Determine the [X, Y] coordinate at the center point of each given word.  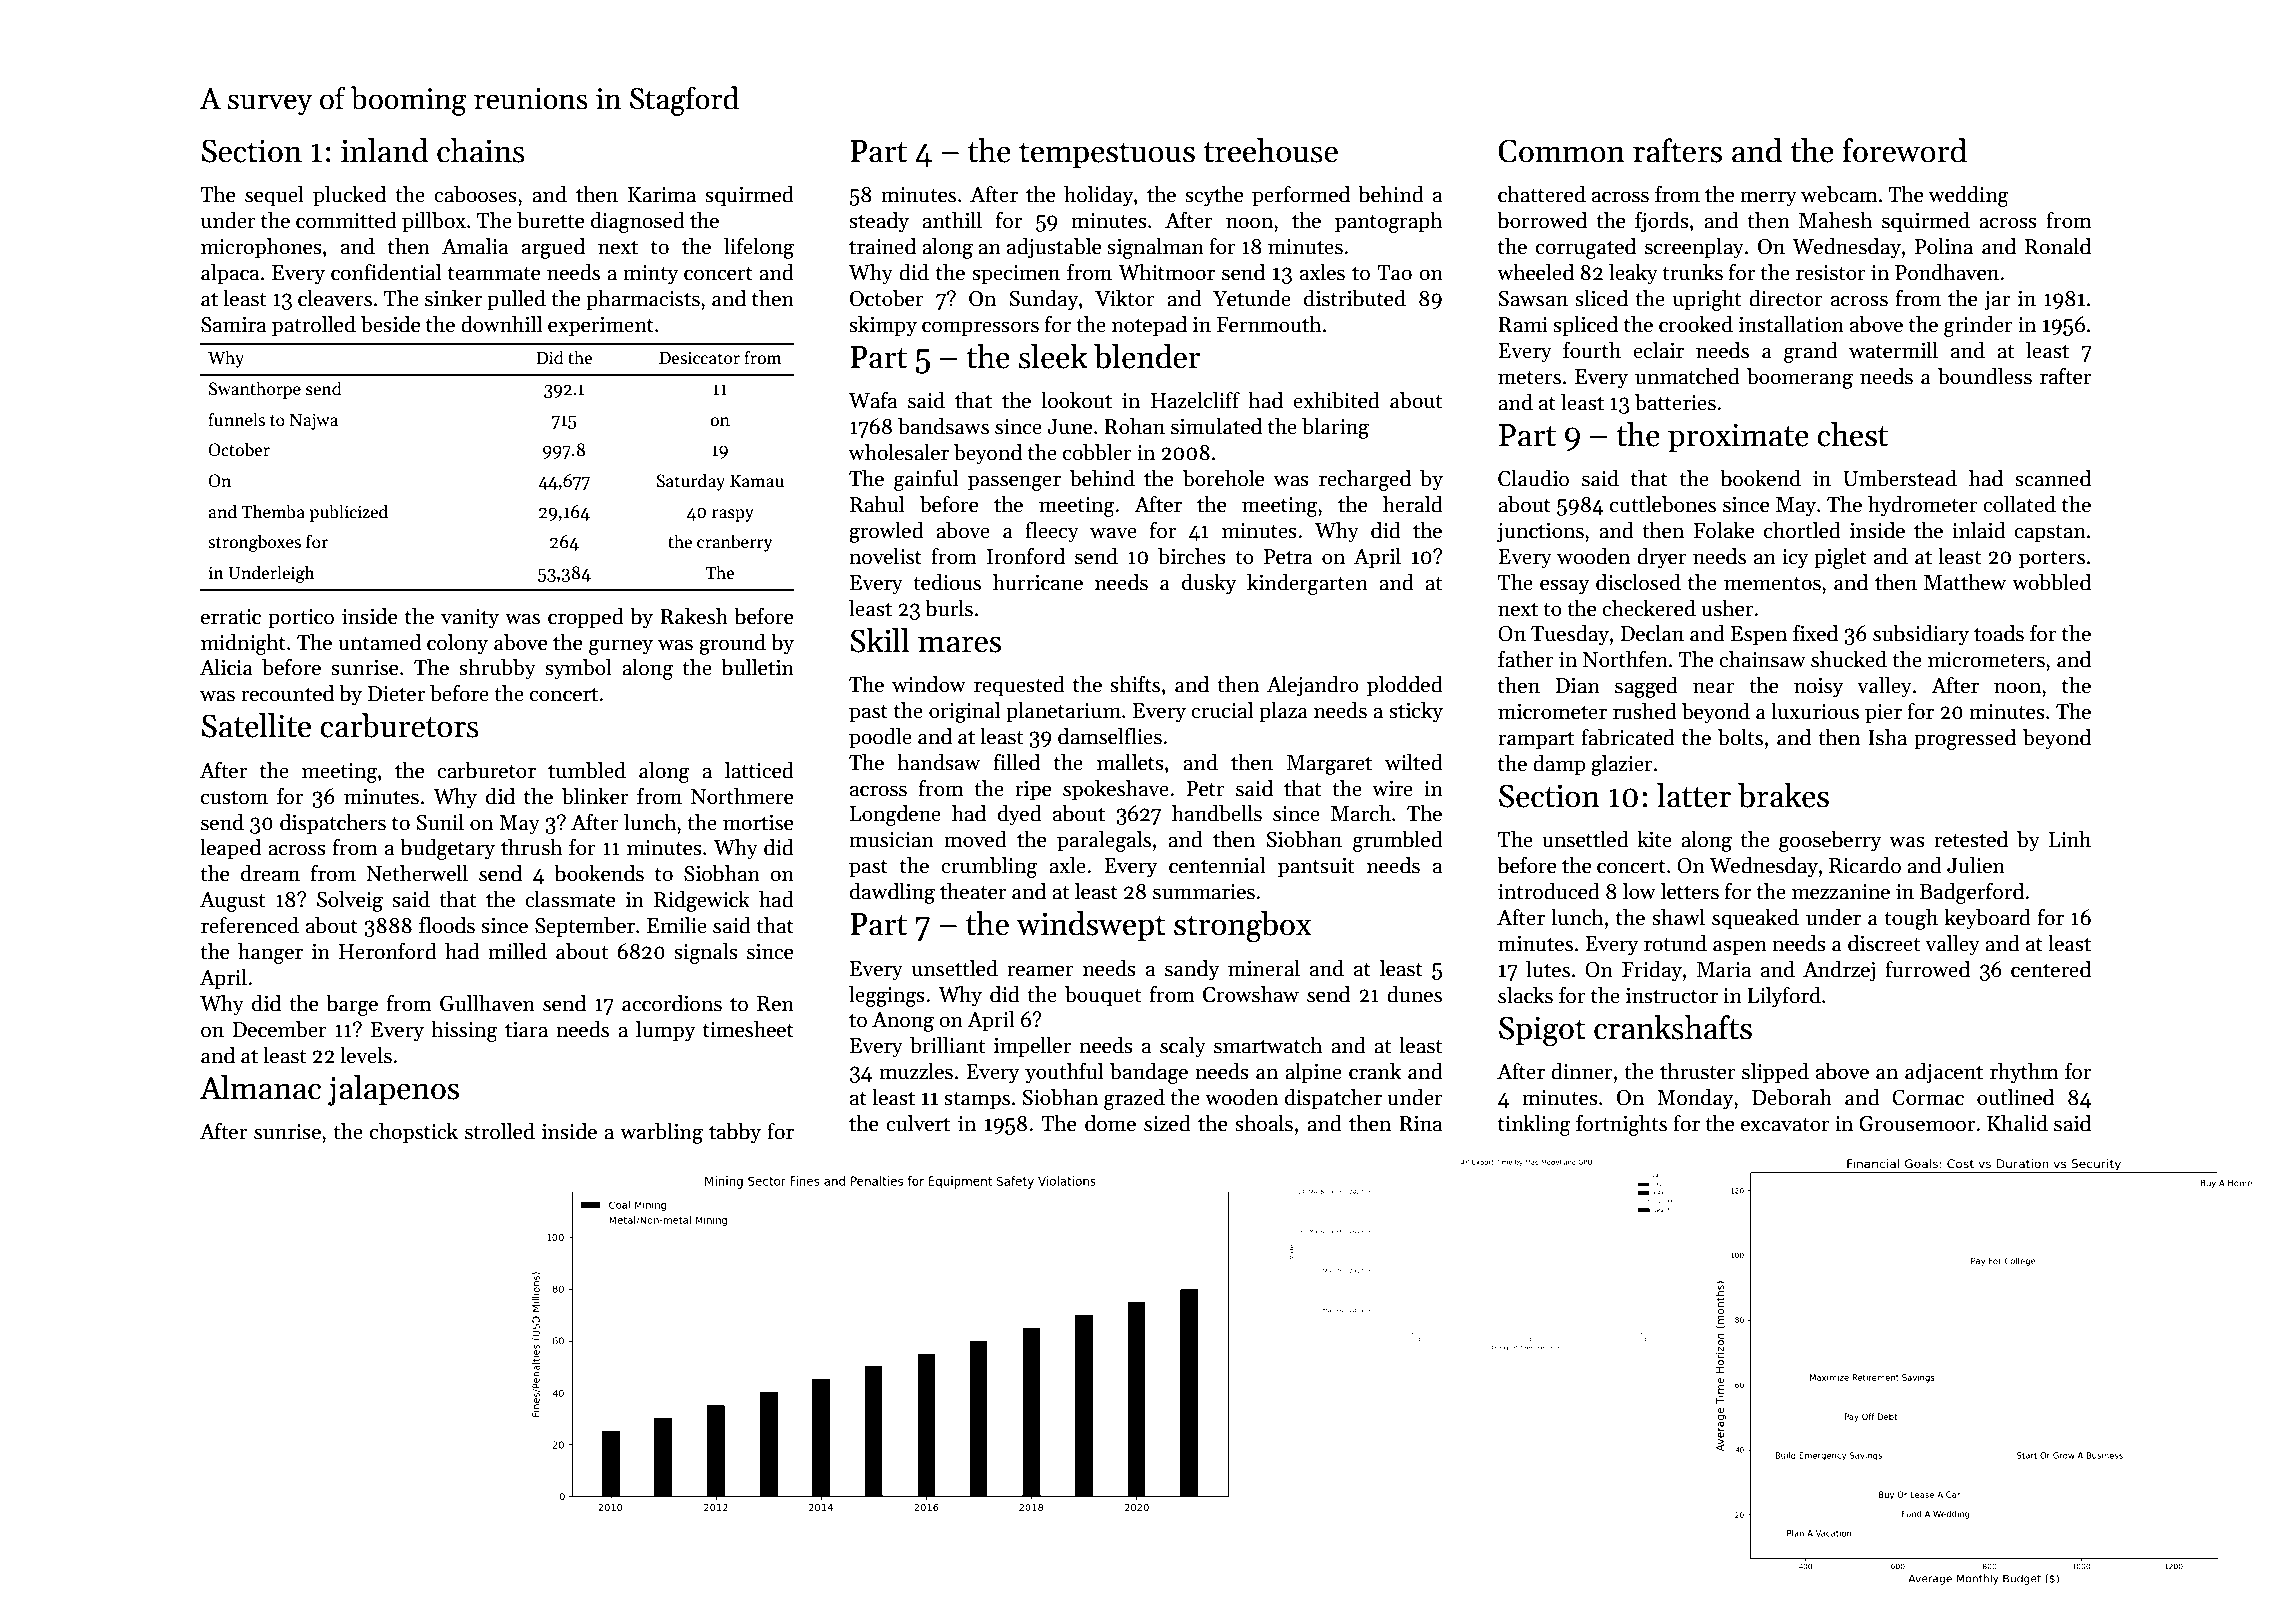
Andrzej [1839, 971]
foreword [1904, 150]
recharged [1365, 480]
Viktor [1125, 298]
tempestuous [1107, 155]
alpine [1313, 1073]
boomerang [1800, 378]
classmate [570, 899]
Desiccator [699, 358]
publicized [348, 513]
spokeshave [1116, 790]
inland [385, 150]
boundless [1985, 376]
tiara [526, 1030]
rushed [1645, 711]
